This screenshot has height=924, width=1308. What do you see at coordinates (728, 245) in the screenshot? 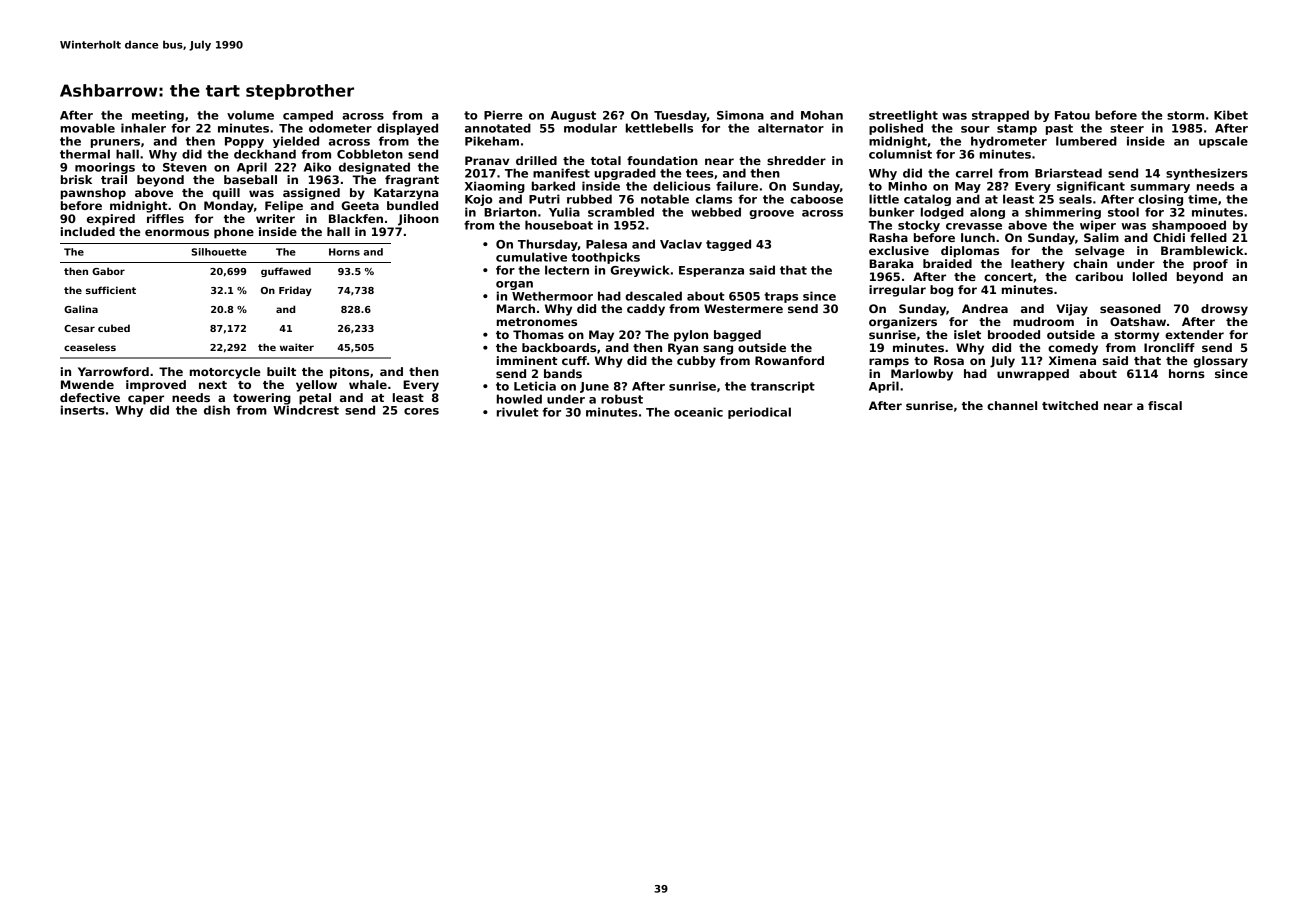
I see `tagged` at bounding box center [728, 245].
